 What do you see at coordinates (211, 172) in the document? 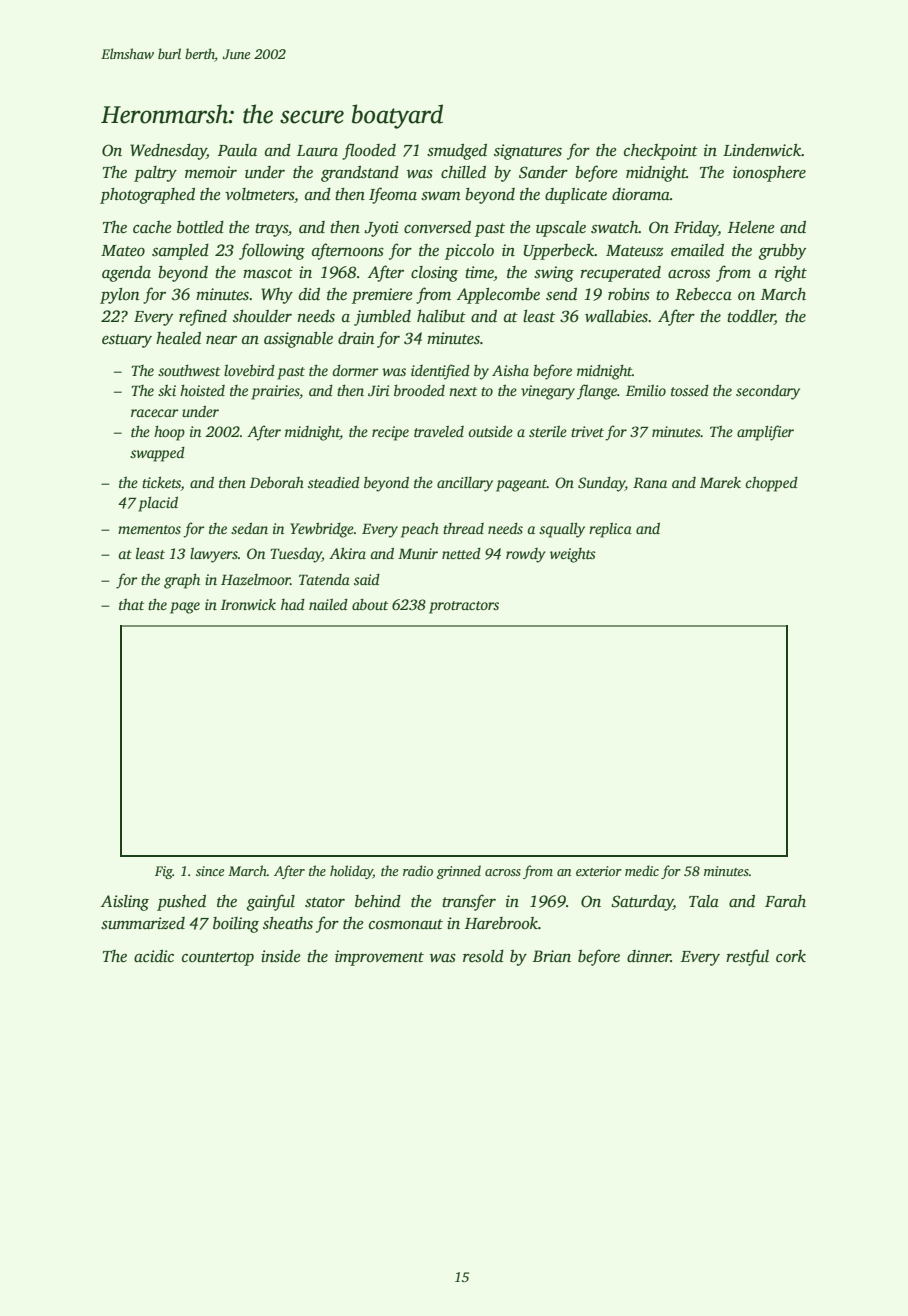
I see `memoir` at bounding box center [211, 172].
